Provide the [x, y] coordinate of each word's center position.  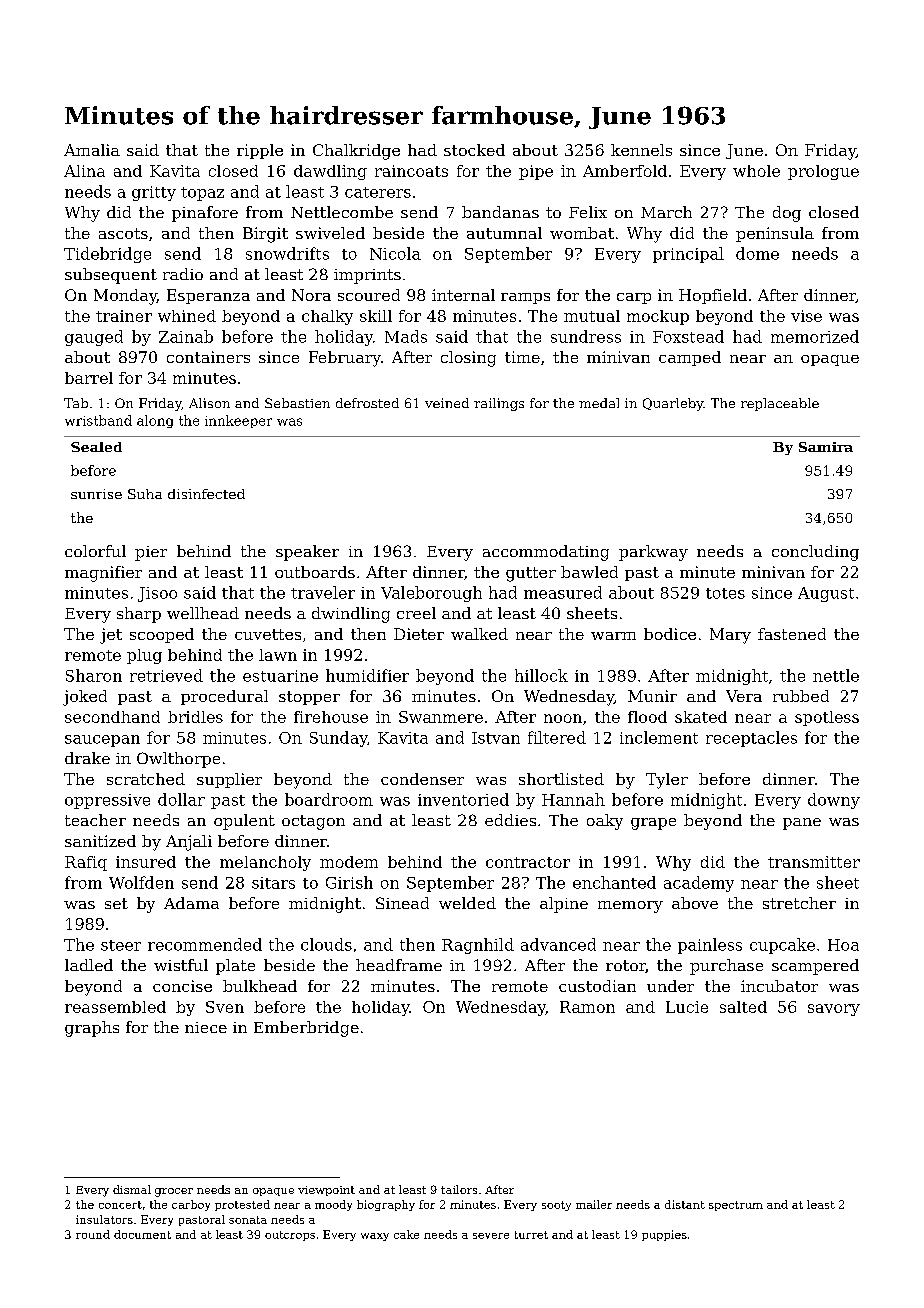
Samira [826, 447]
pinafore [205, 214]
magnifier [103, 574]
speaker [307, 553]
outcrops [290, 1236]
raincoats [411, 171]
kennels [641, 150]
